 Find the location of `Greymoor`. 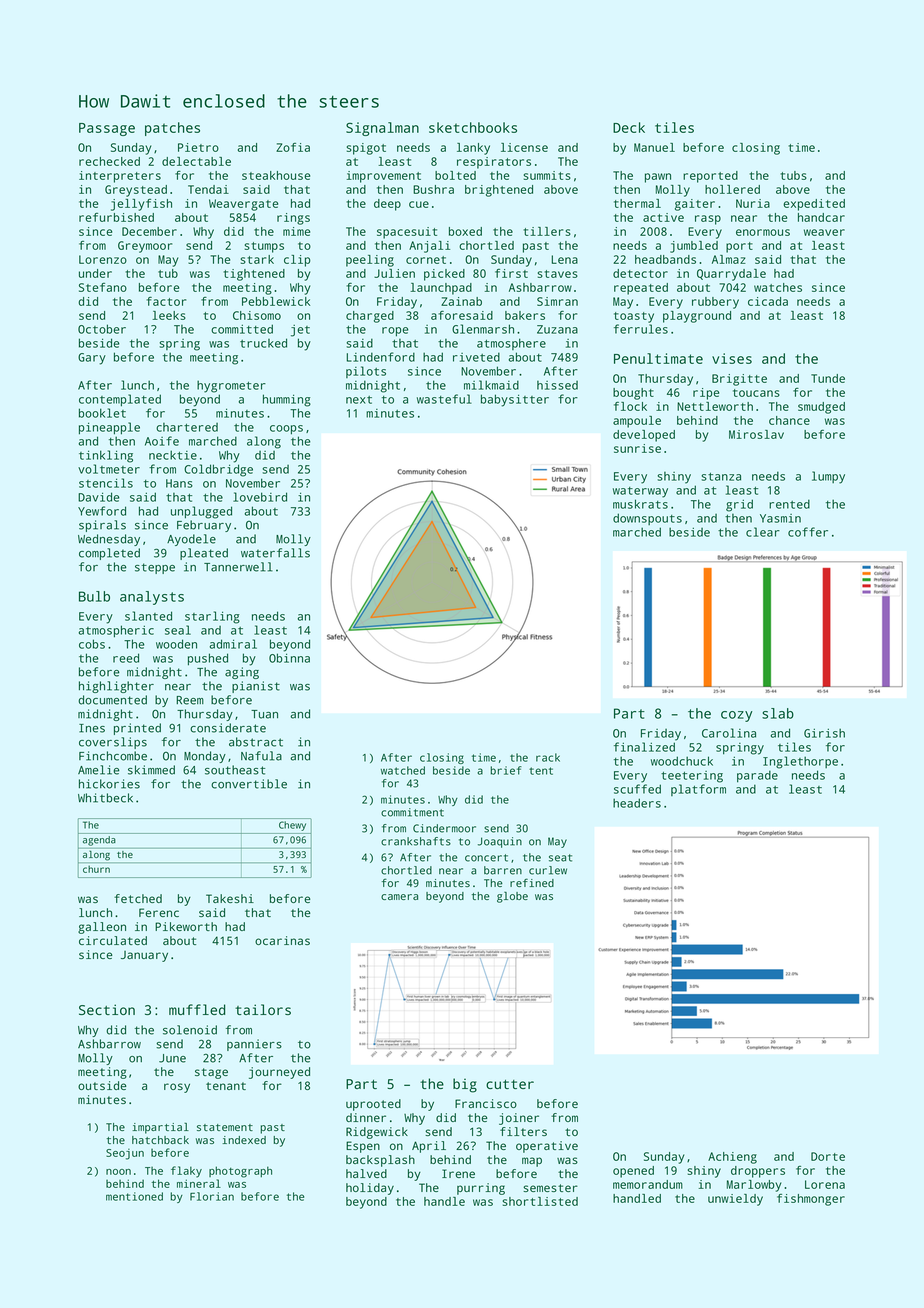

Greymoor is located at coordinates (145, 247).
